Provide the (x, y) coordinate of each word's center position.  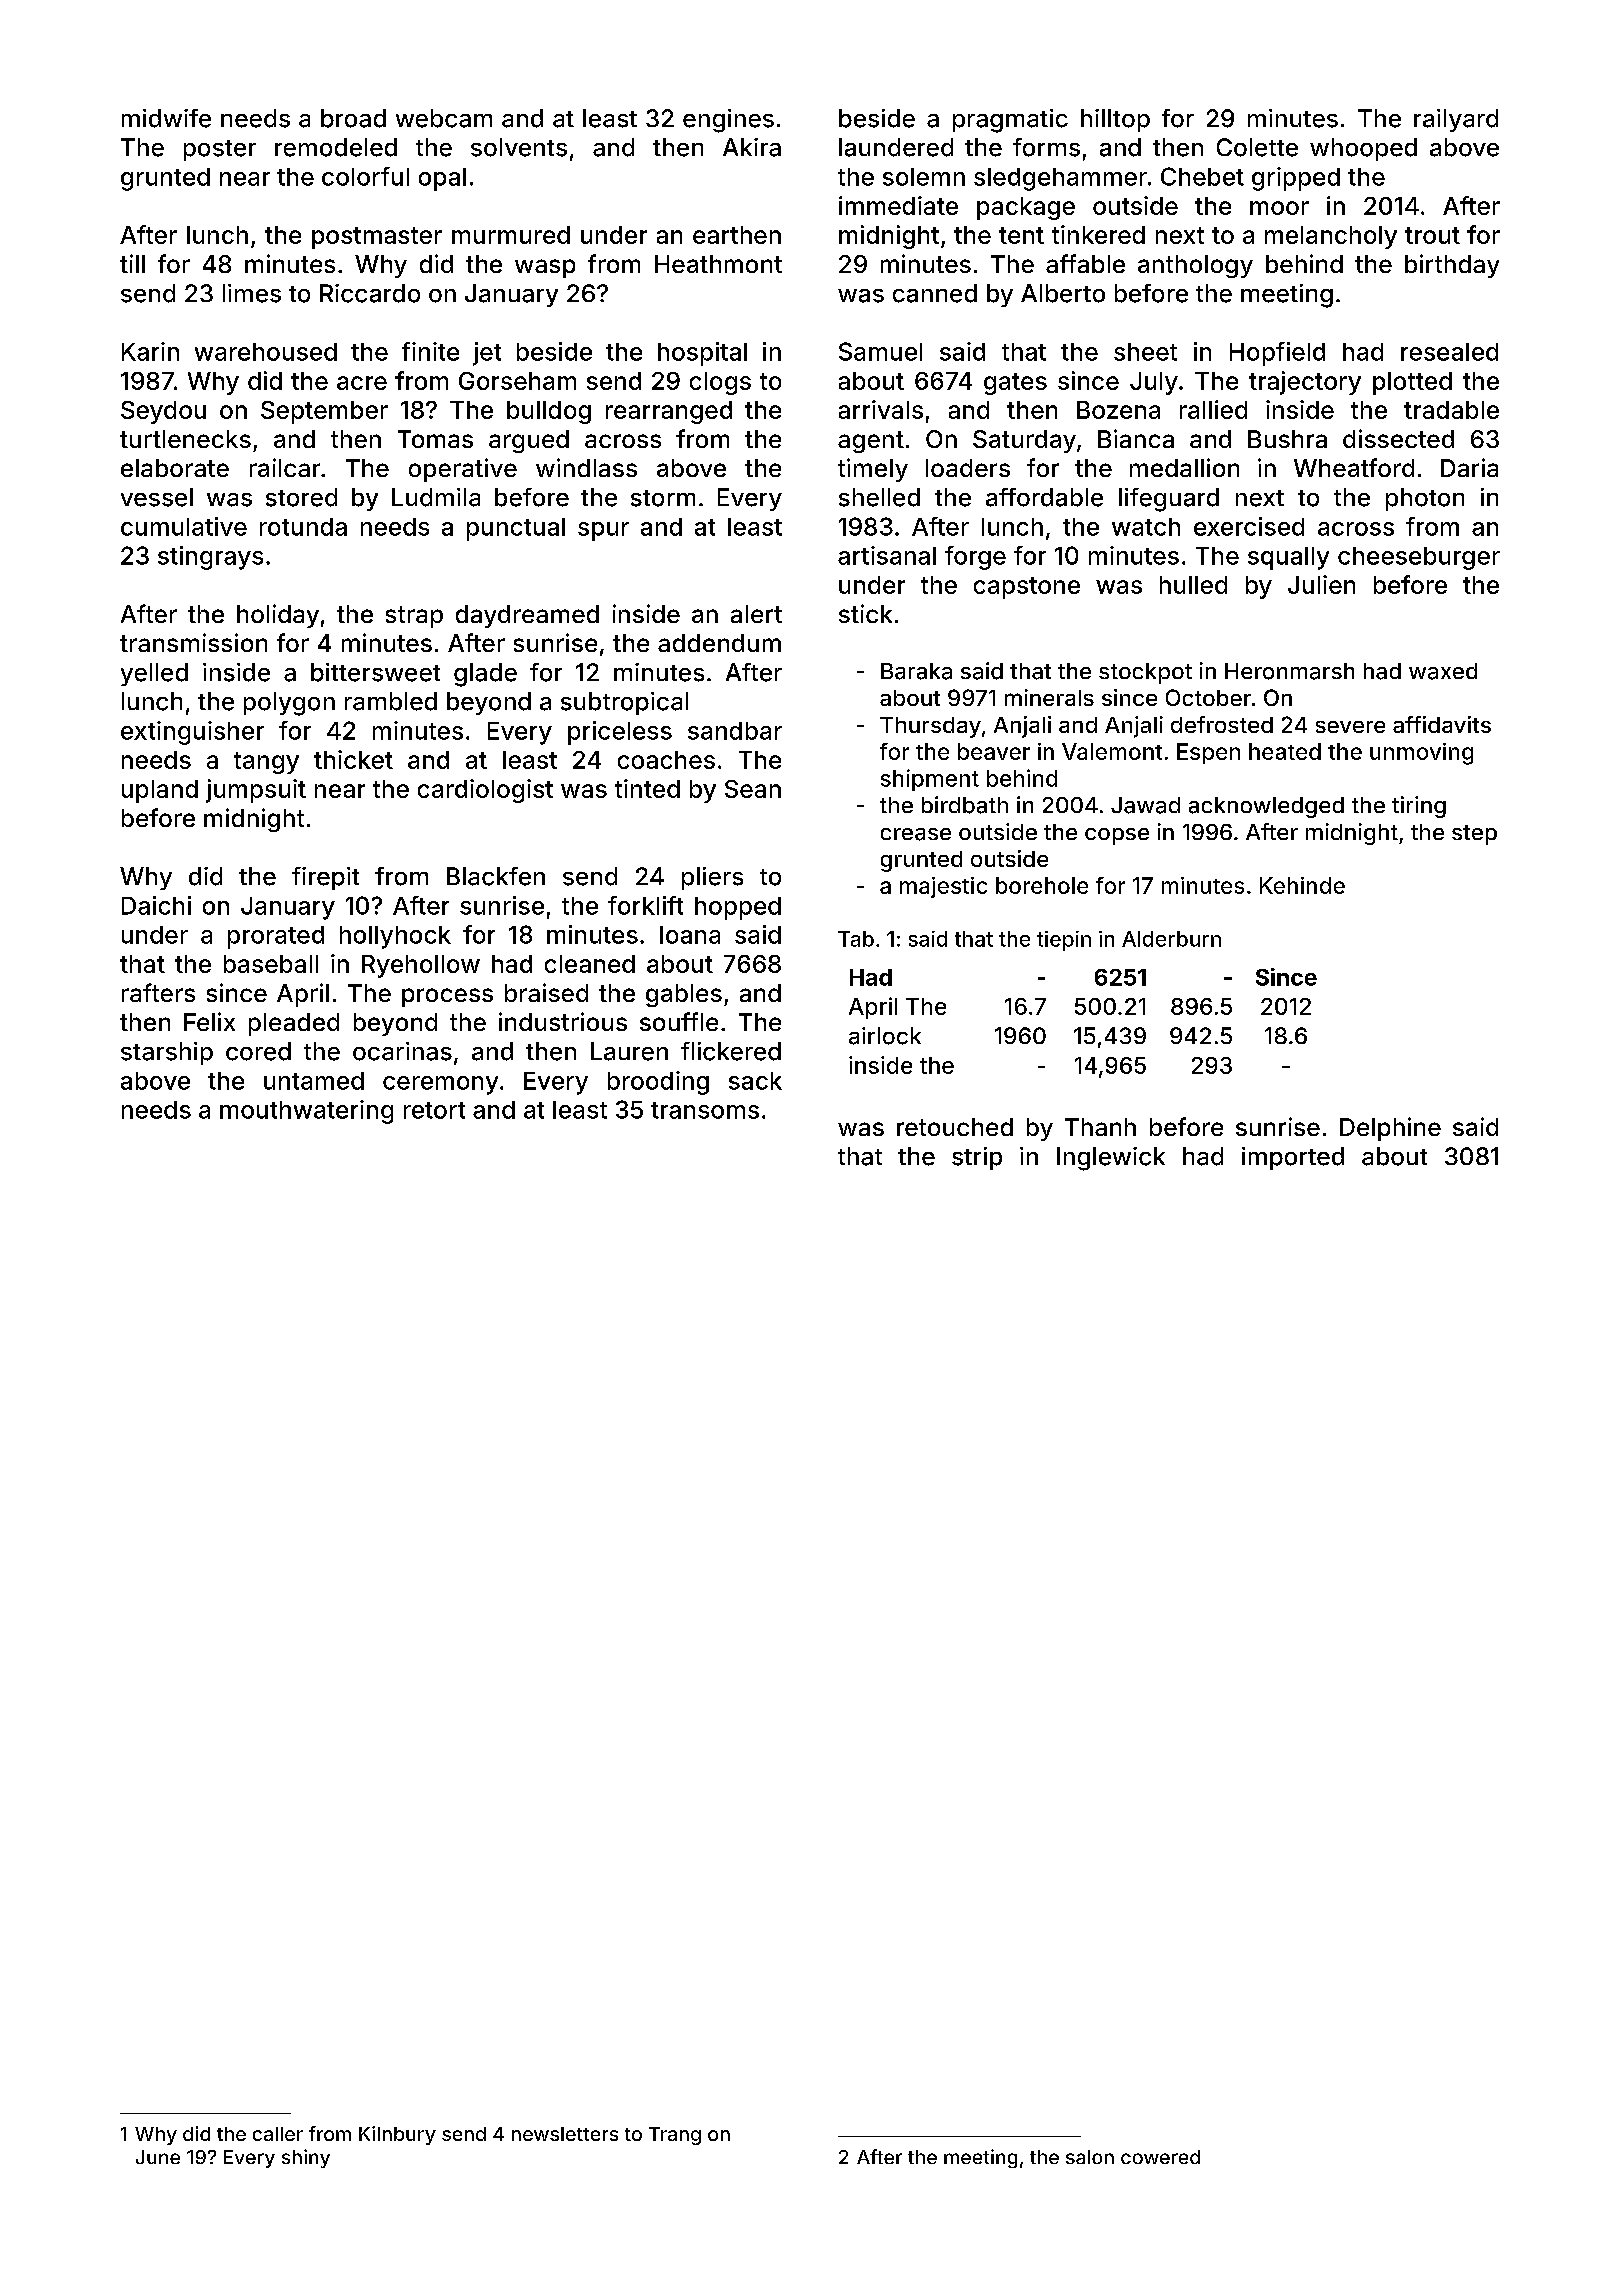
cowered (1160, 2157)
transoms (705, 1110)
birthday (1452, 266)
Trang (675, 2136)
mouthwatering (306, 1112)
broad (353, 118)
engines (728, 121)
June (158, 2157)
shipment (930, 780)
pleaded (294, 1024)
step (1474, 835)
